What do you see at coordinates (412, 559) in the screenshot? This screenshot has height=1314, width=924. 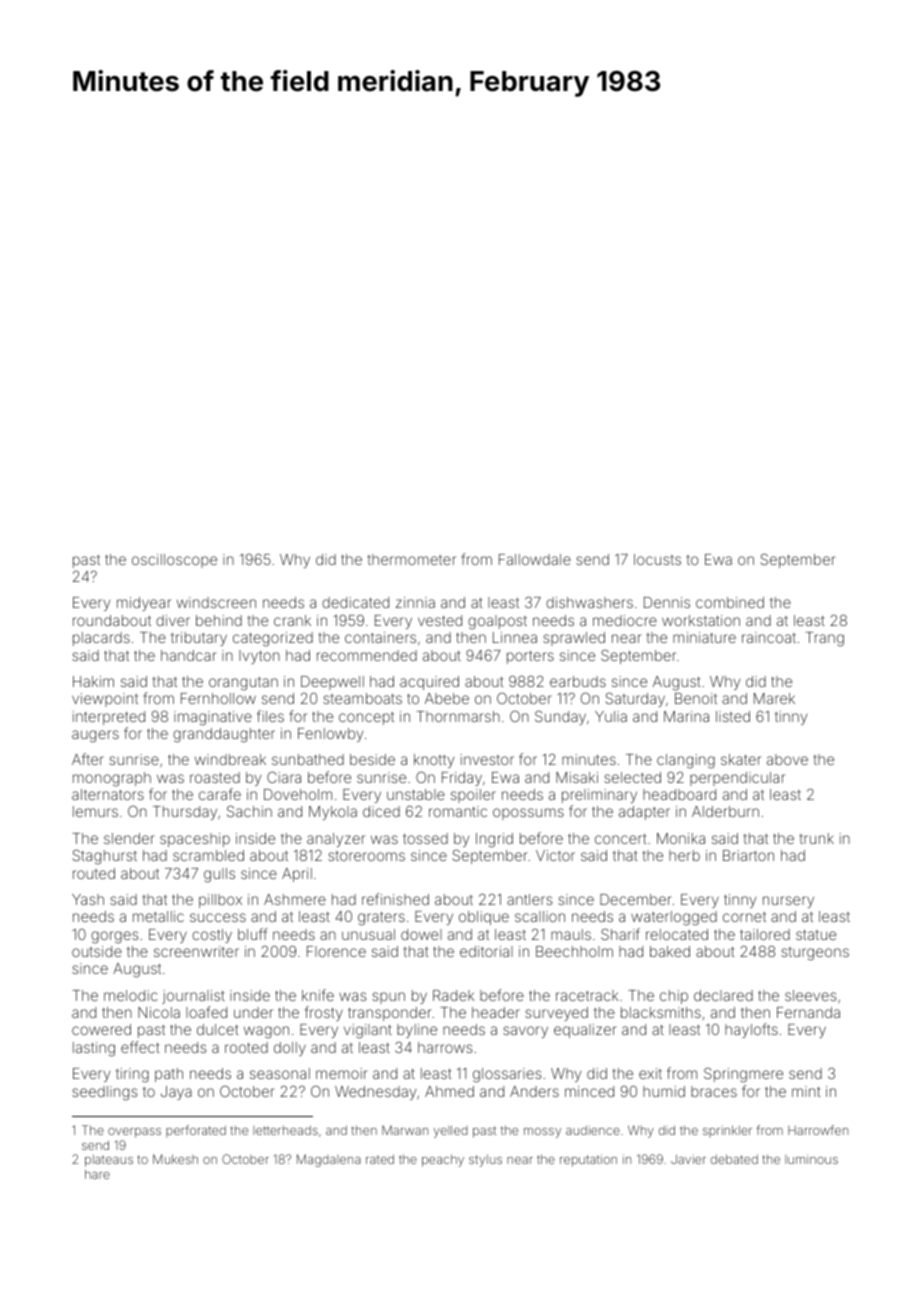 I see `thermometer` at bounding box center [412, 559].
